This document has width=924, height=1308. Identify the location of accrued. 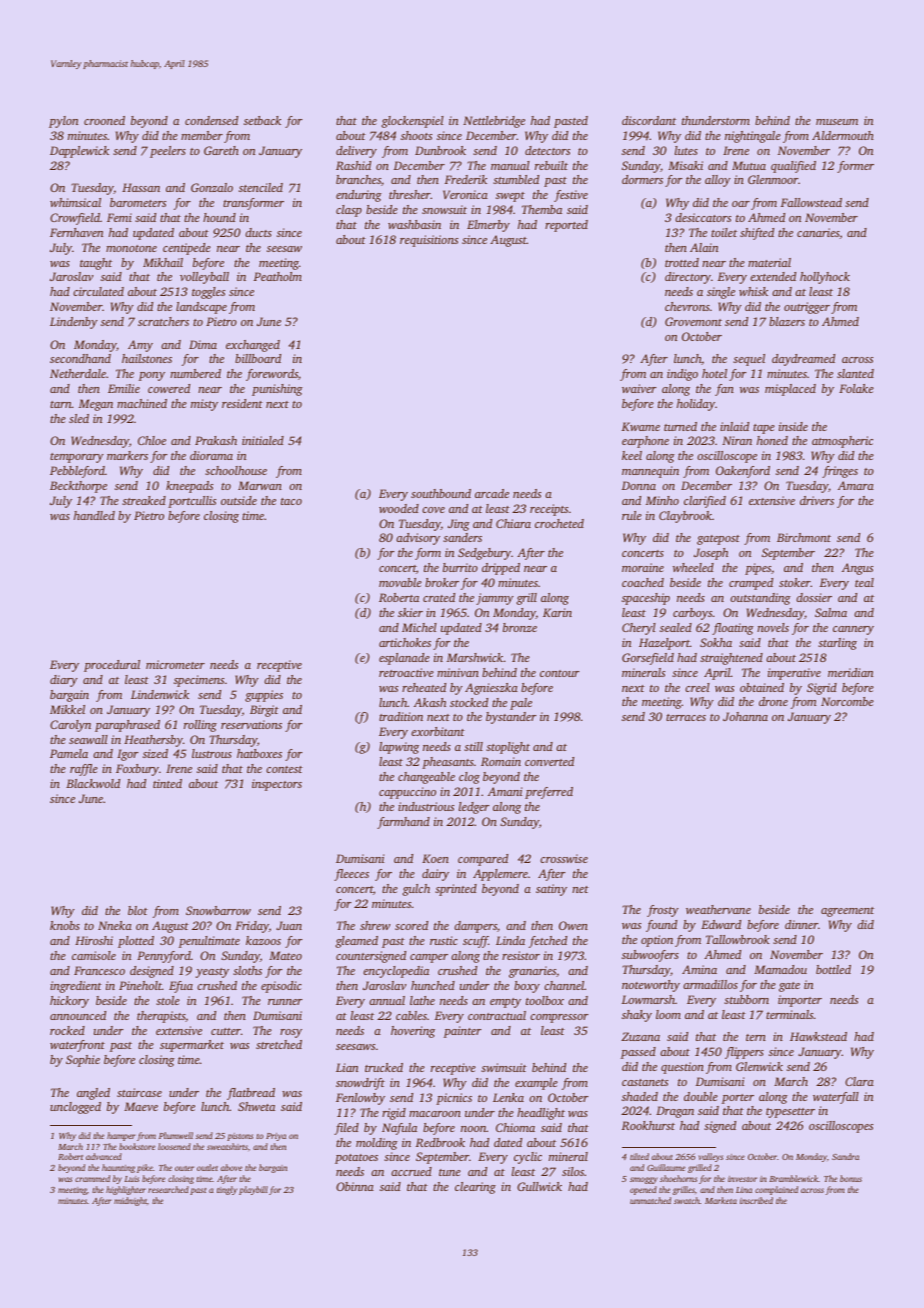
(411, 1171).
